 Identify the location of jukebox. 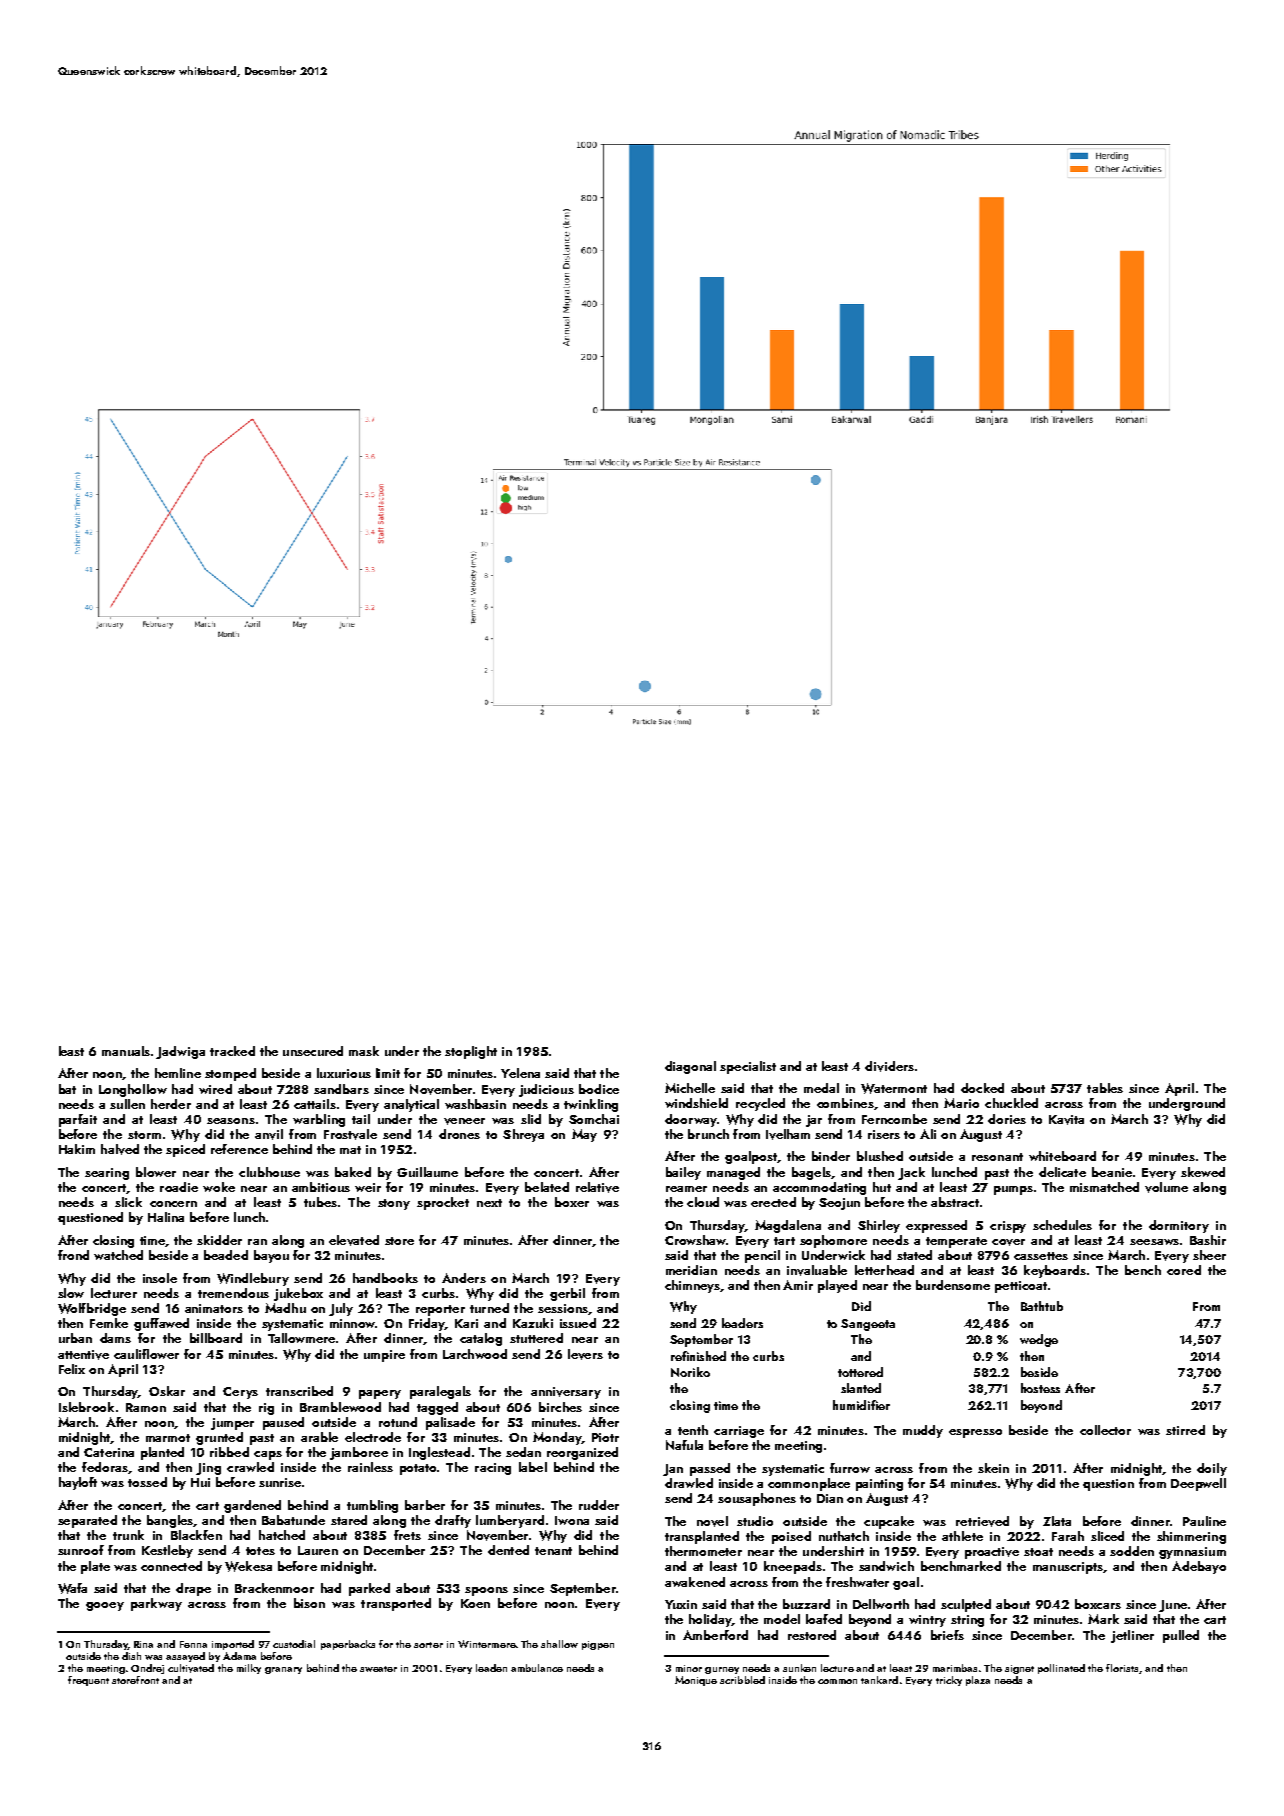
(298, 1294).
